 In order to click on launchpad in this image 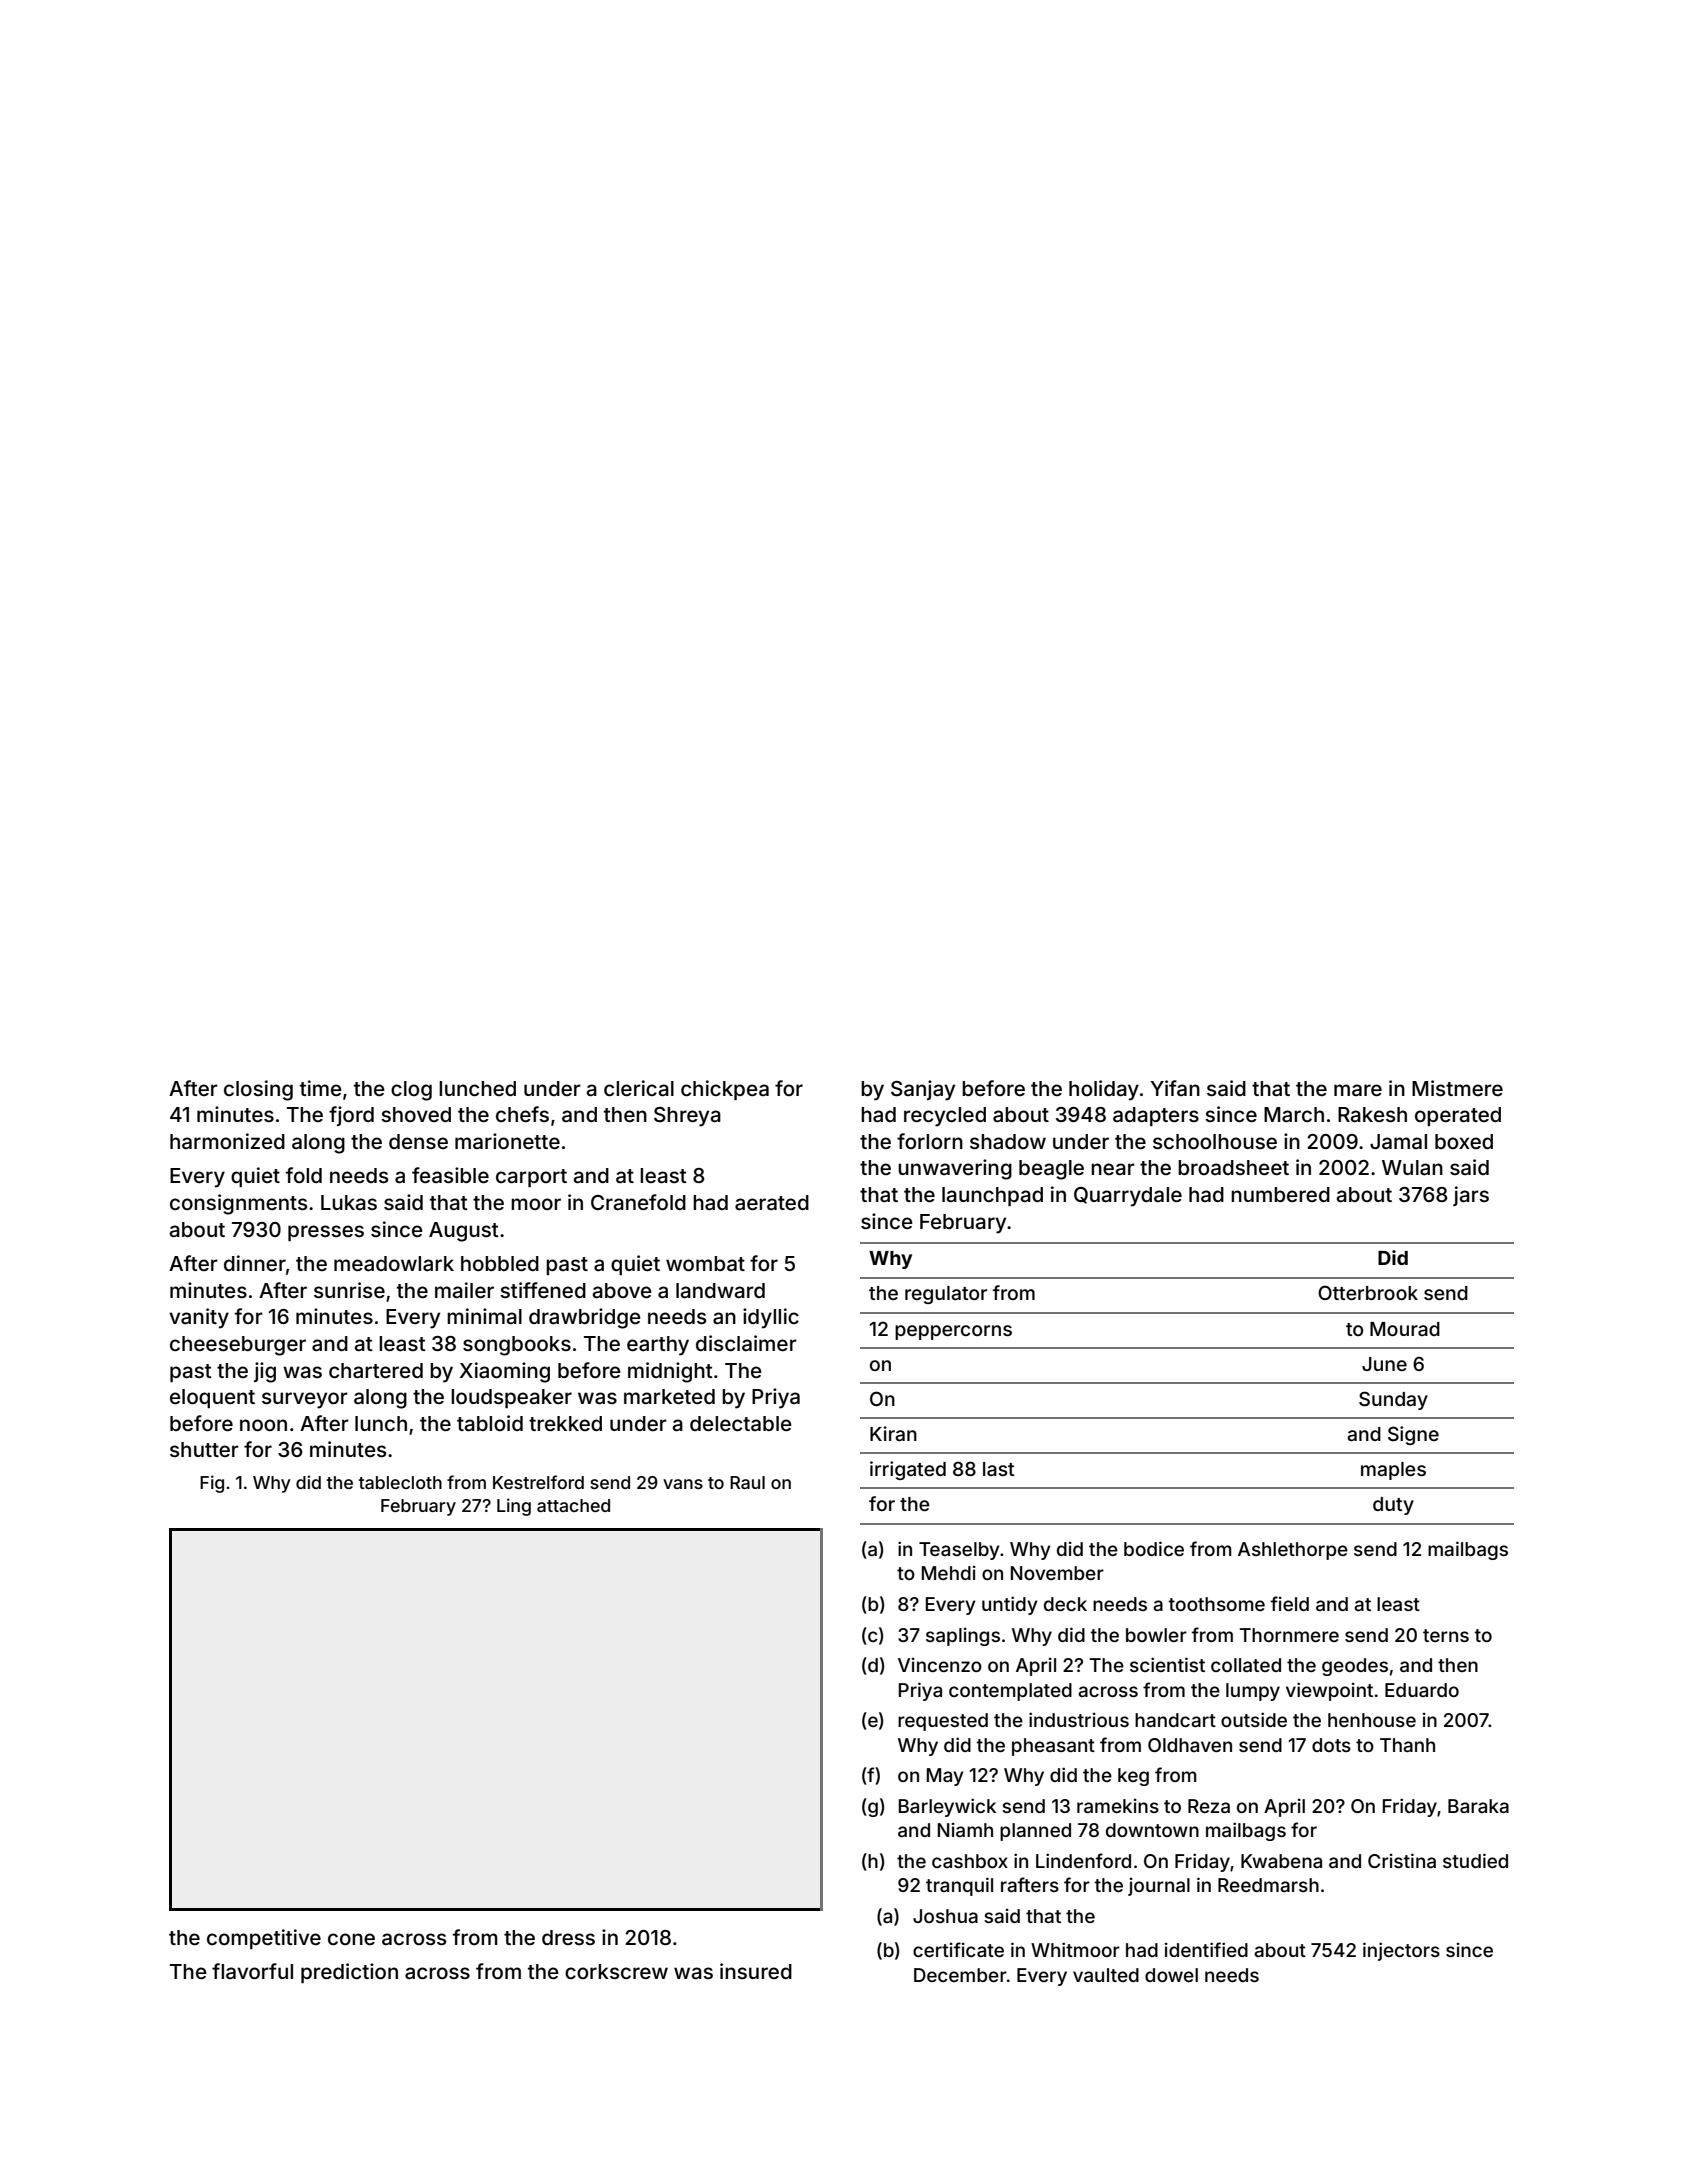, I will do `click(992, 1196)`.
